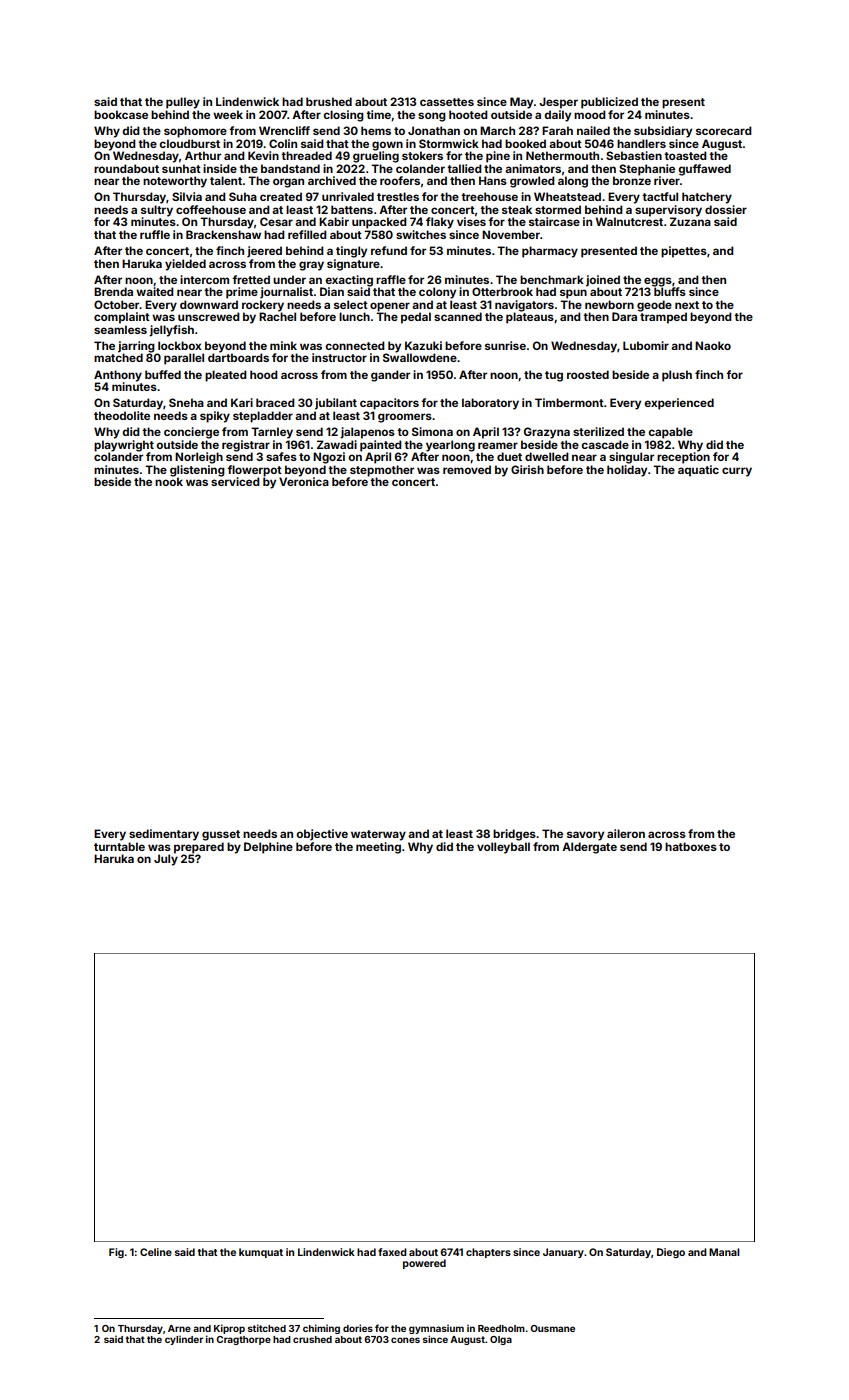 Image resolution: width=849 pixels, height=1400 pixels. Describe the element at coordinates (447, 102) in the image. I see `cassettes` at that location.
